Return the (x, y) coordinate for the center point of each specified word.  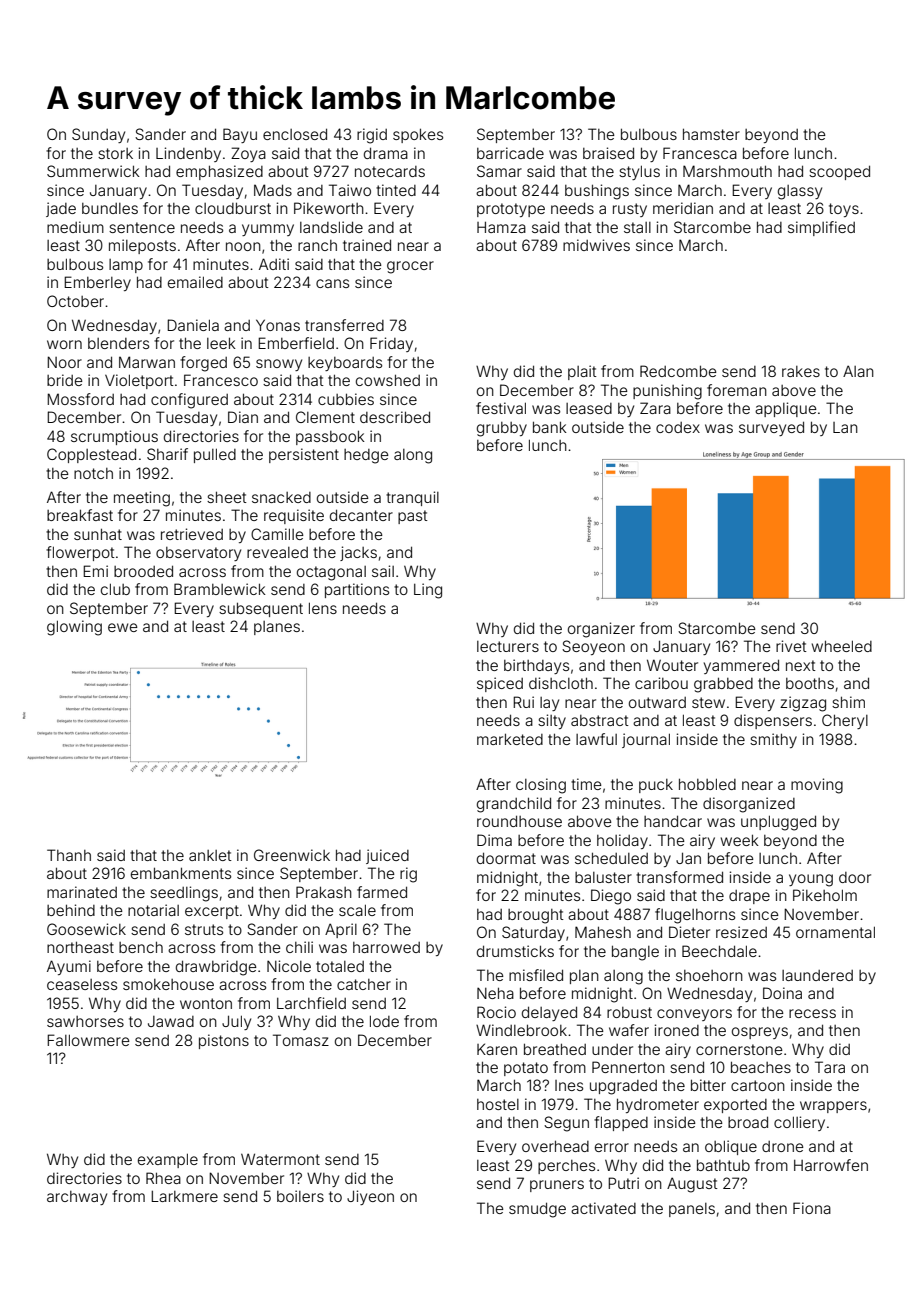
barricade (510, 153)
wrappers (833, 1107)
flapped (621, 1123)
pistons (224, 1041)
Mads (273, 190)
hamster (711, 134)
